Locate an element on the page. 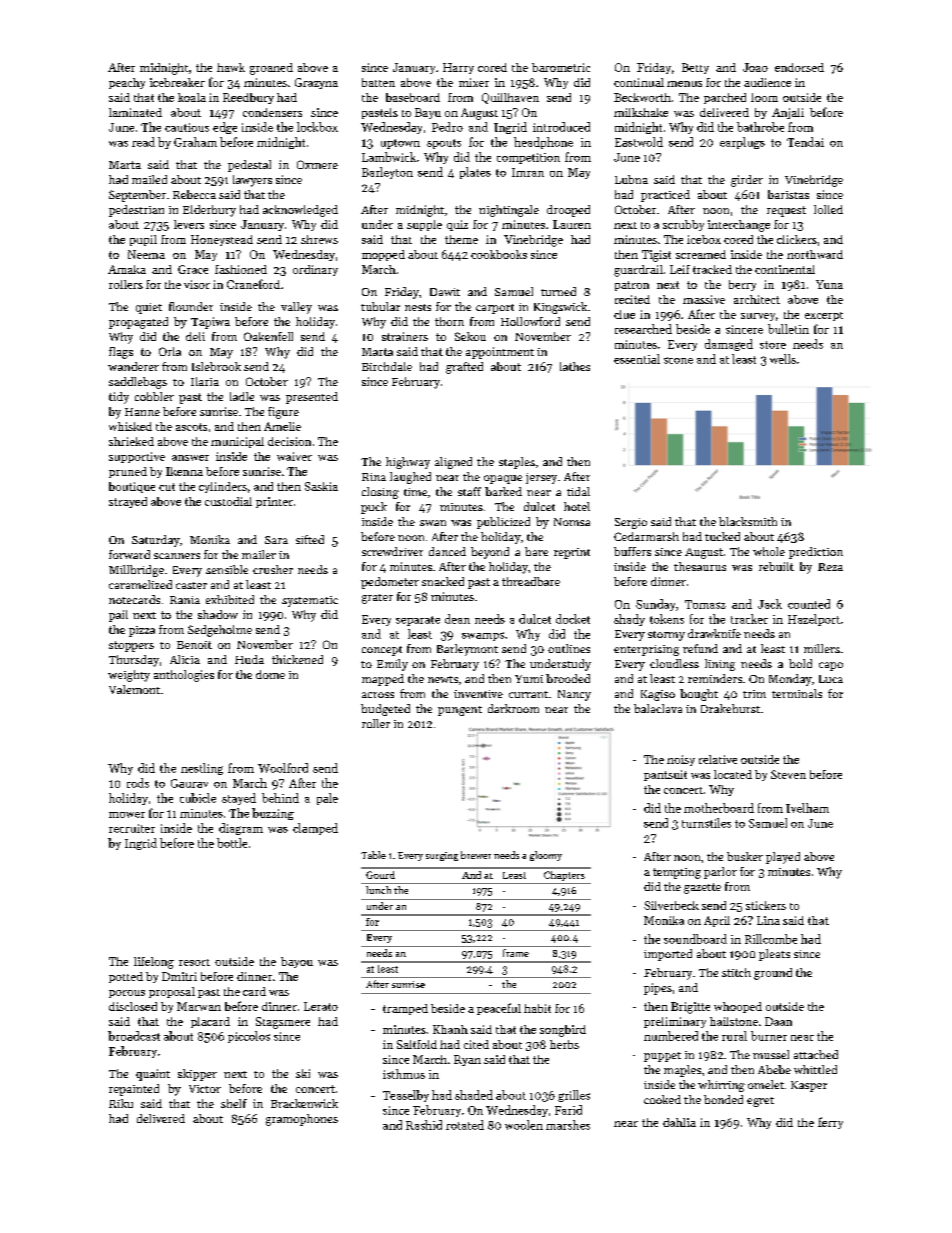 Image resolution: width=952 pixels, height=1233 pixels. screwdriver is located at coordinates (392, 551).
